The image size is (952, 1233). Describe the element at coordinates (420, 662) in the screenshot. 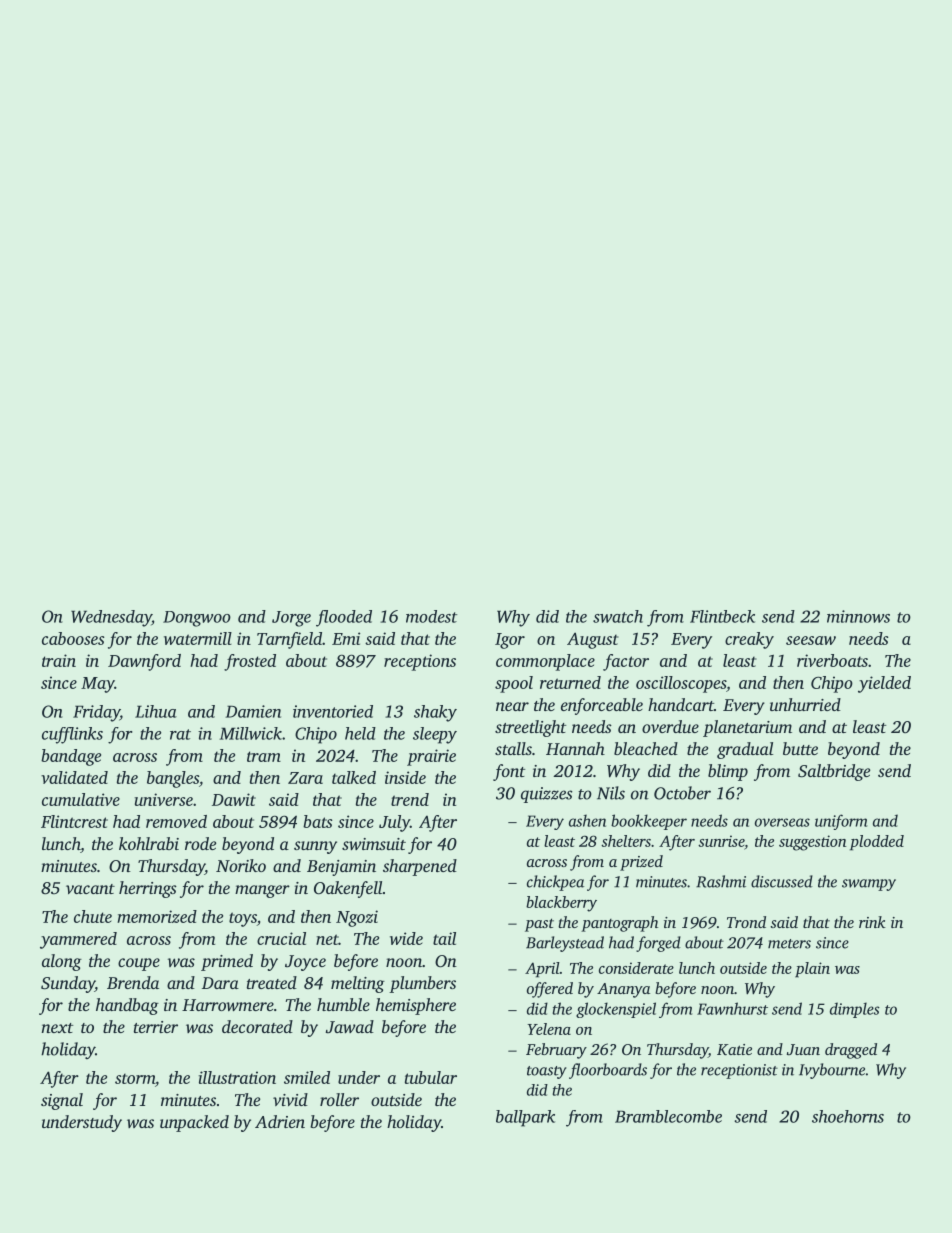

I see `receptions` at that location.
